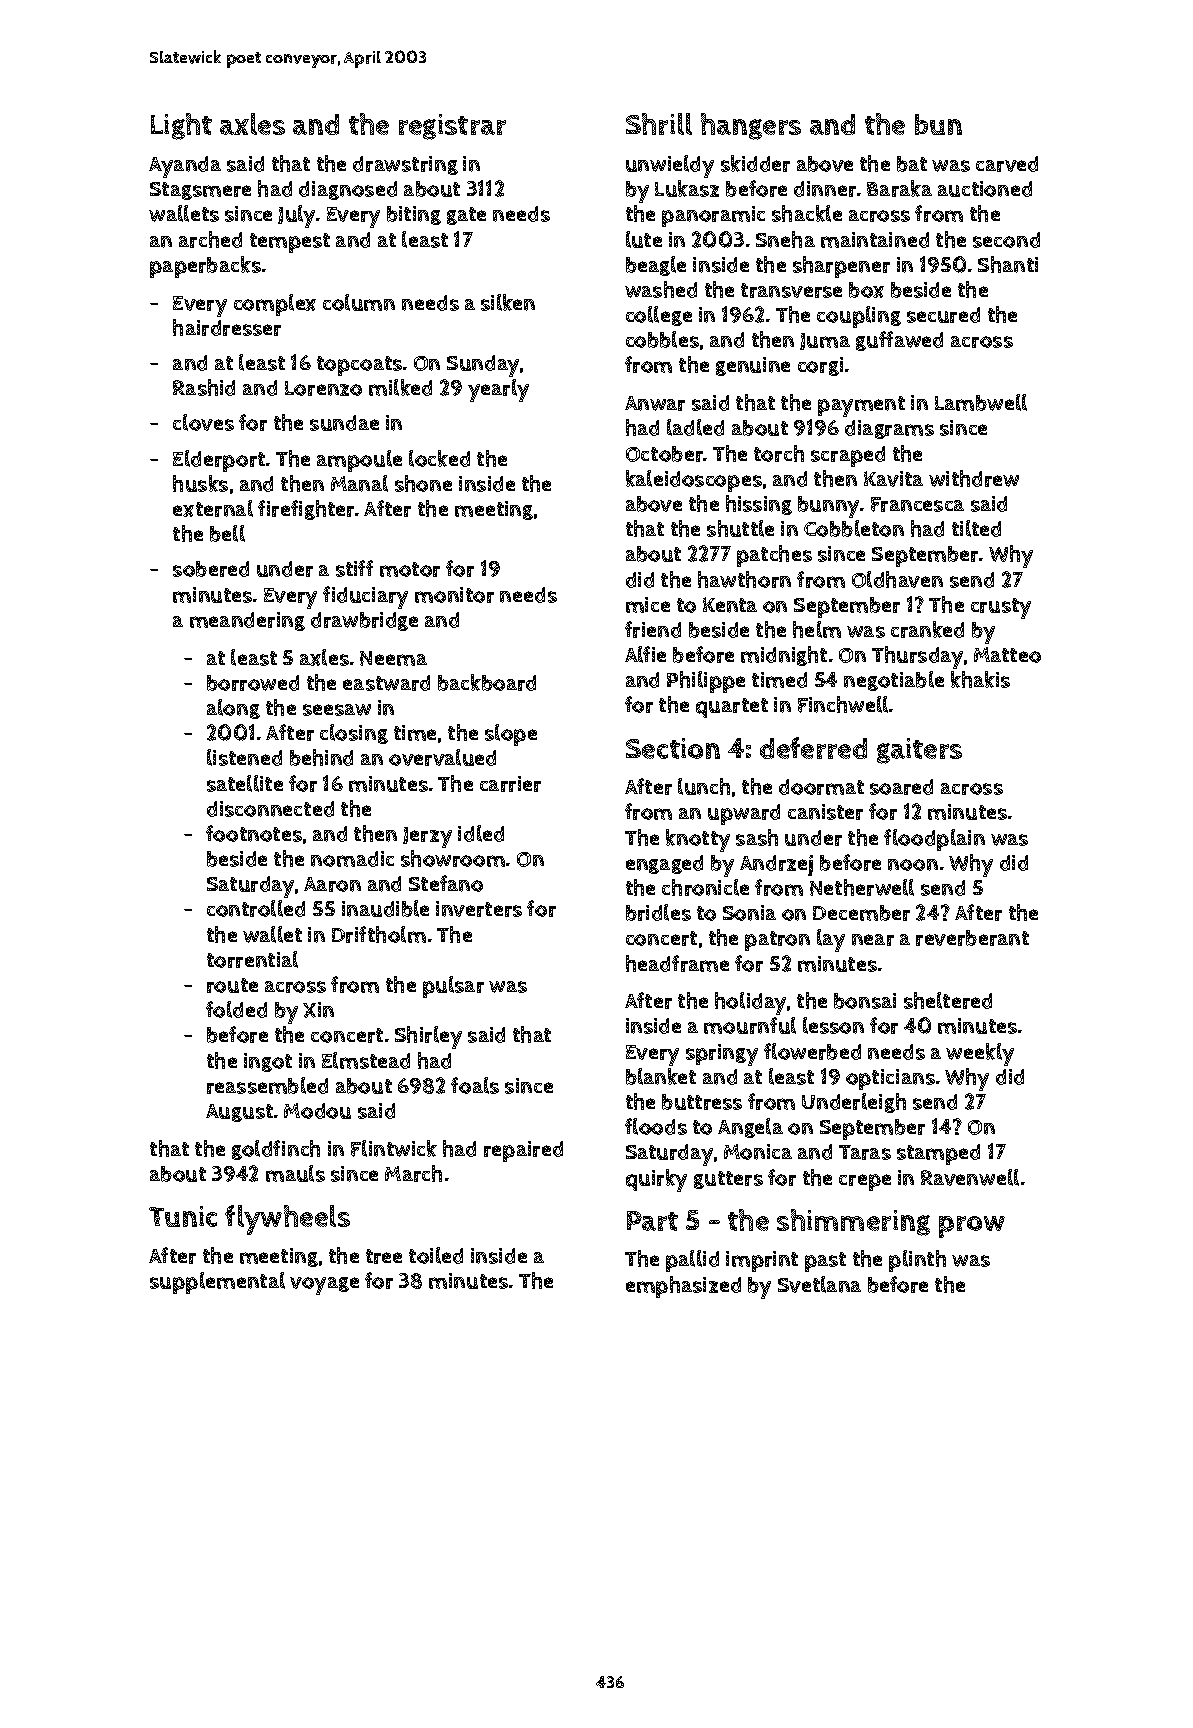 This screenshot has width=1193, height=1728. What do you see at coordinates (859, 317) in the screenshot?
I see `coupling` at bounding box center [859, 317].
